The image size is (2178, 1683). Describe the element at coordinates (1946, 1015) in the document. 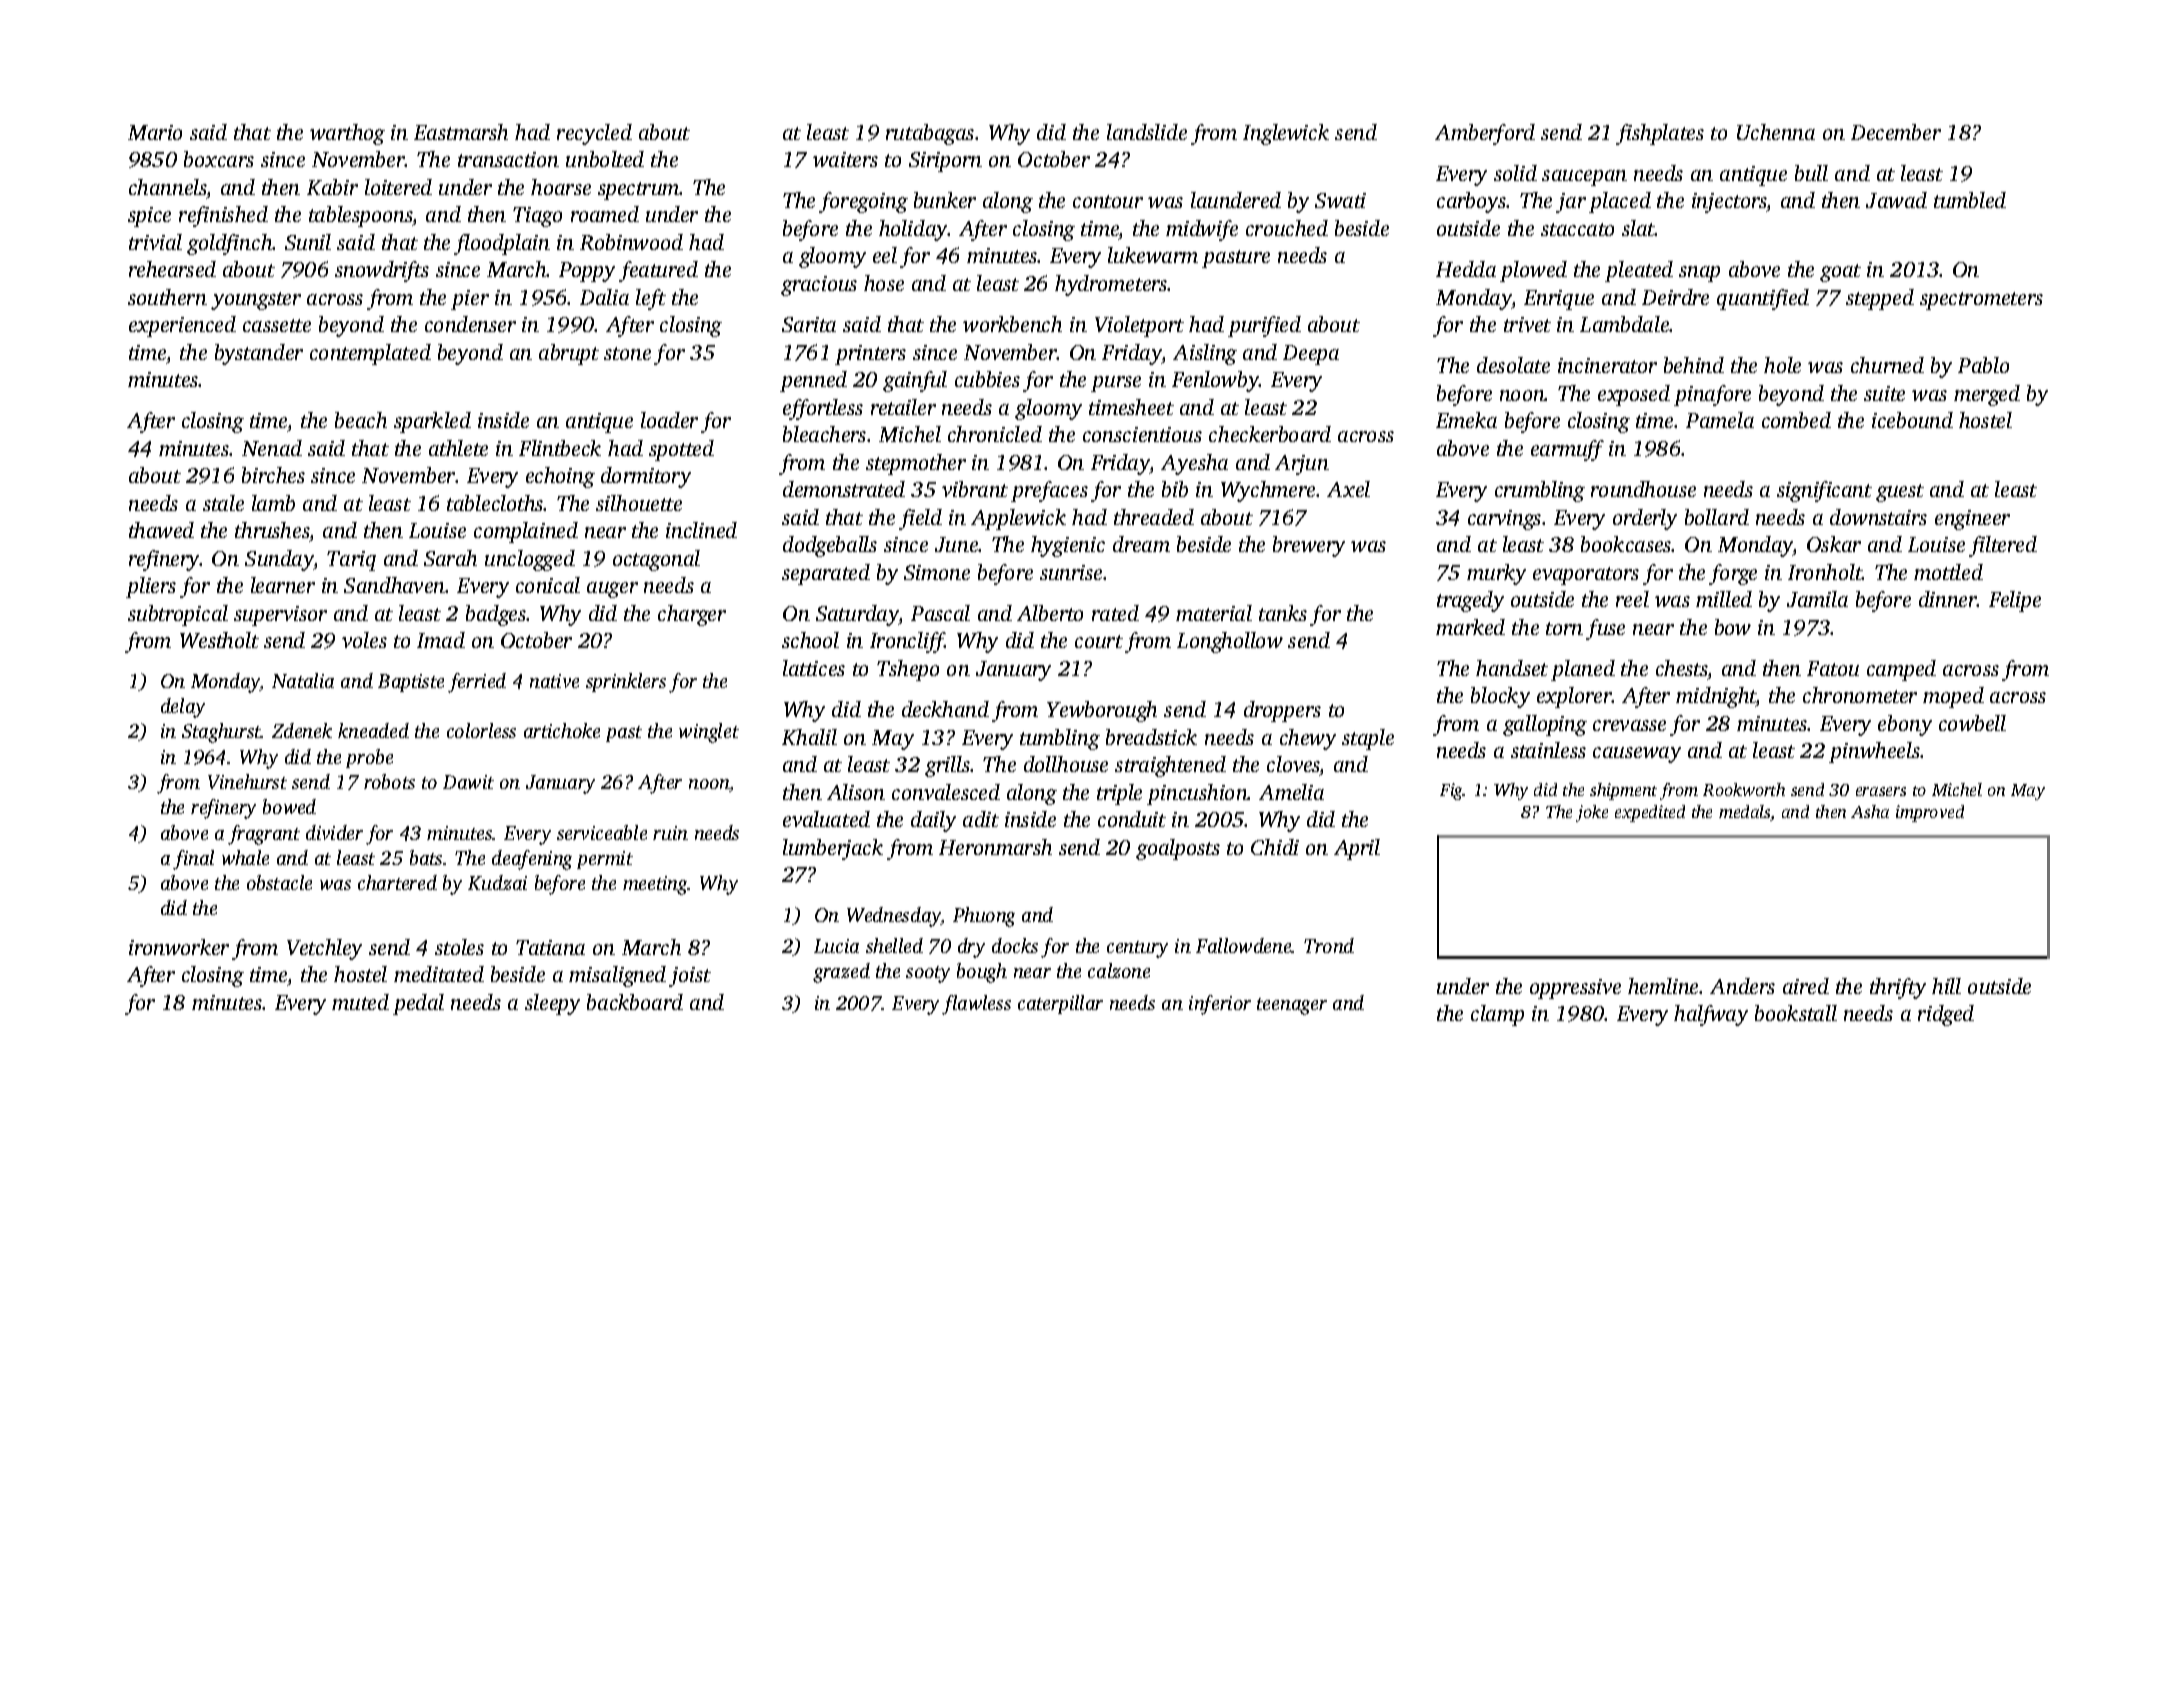

I see `ridged` at that location.
